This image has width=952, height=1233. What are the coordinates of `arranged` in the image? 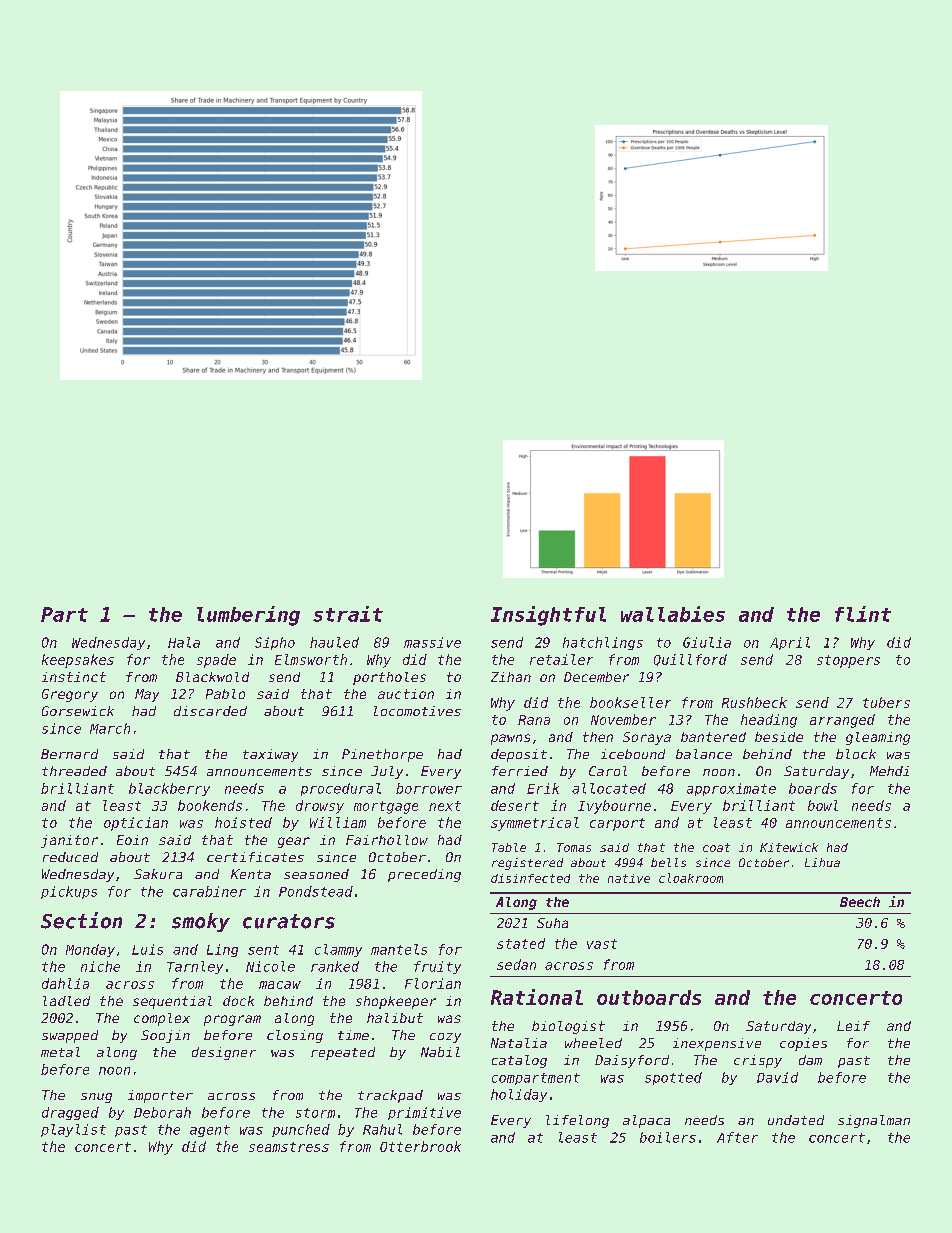 It's located at (842, 721).
